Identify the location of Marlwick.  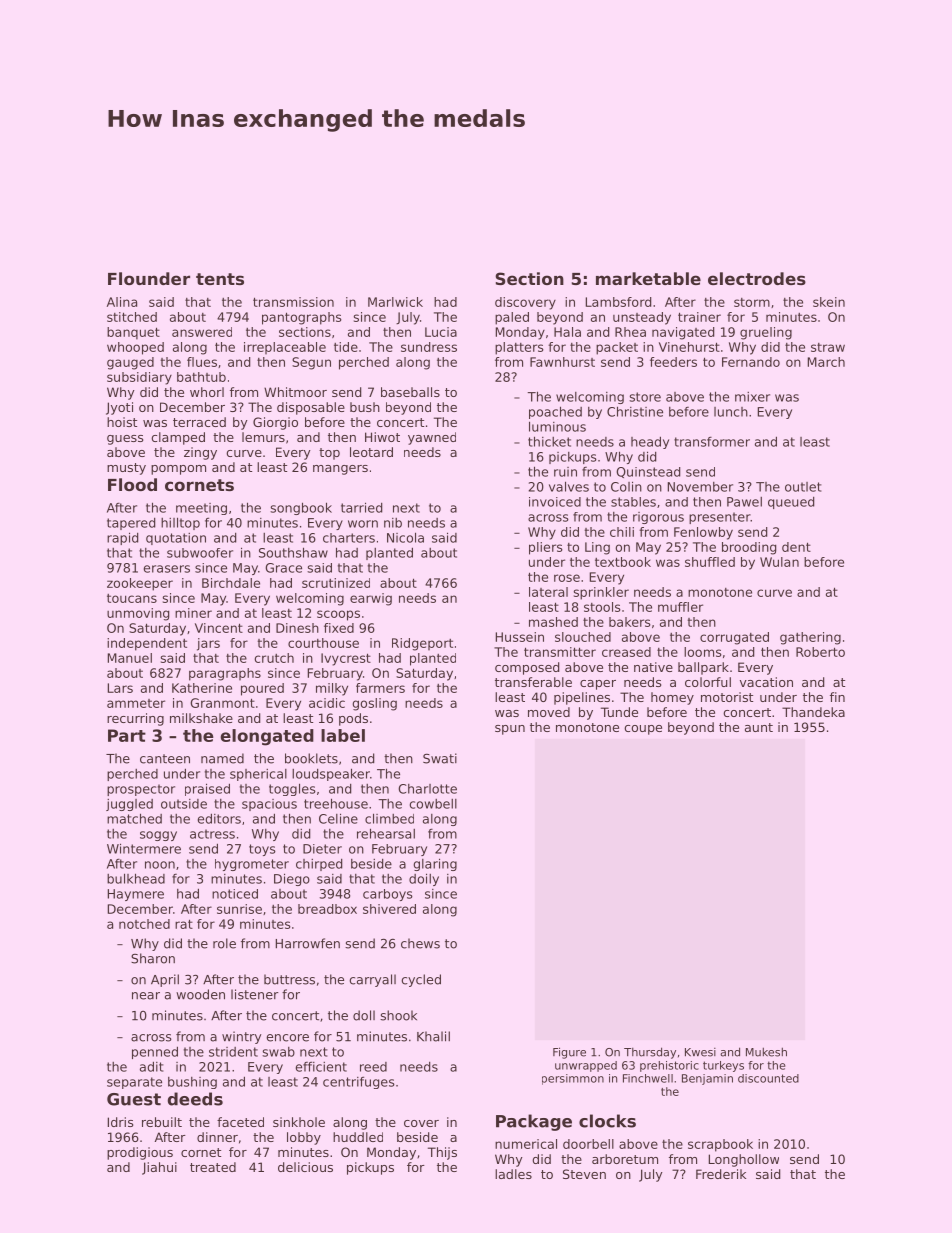
(395, 302).
